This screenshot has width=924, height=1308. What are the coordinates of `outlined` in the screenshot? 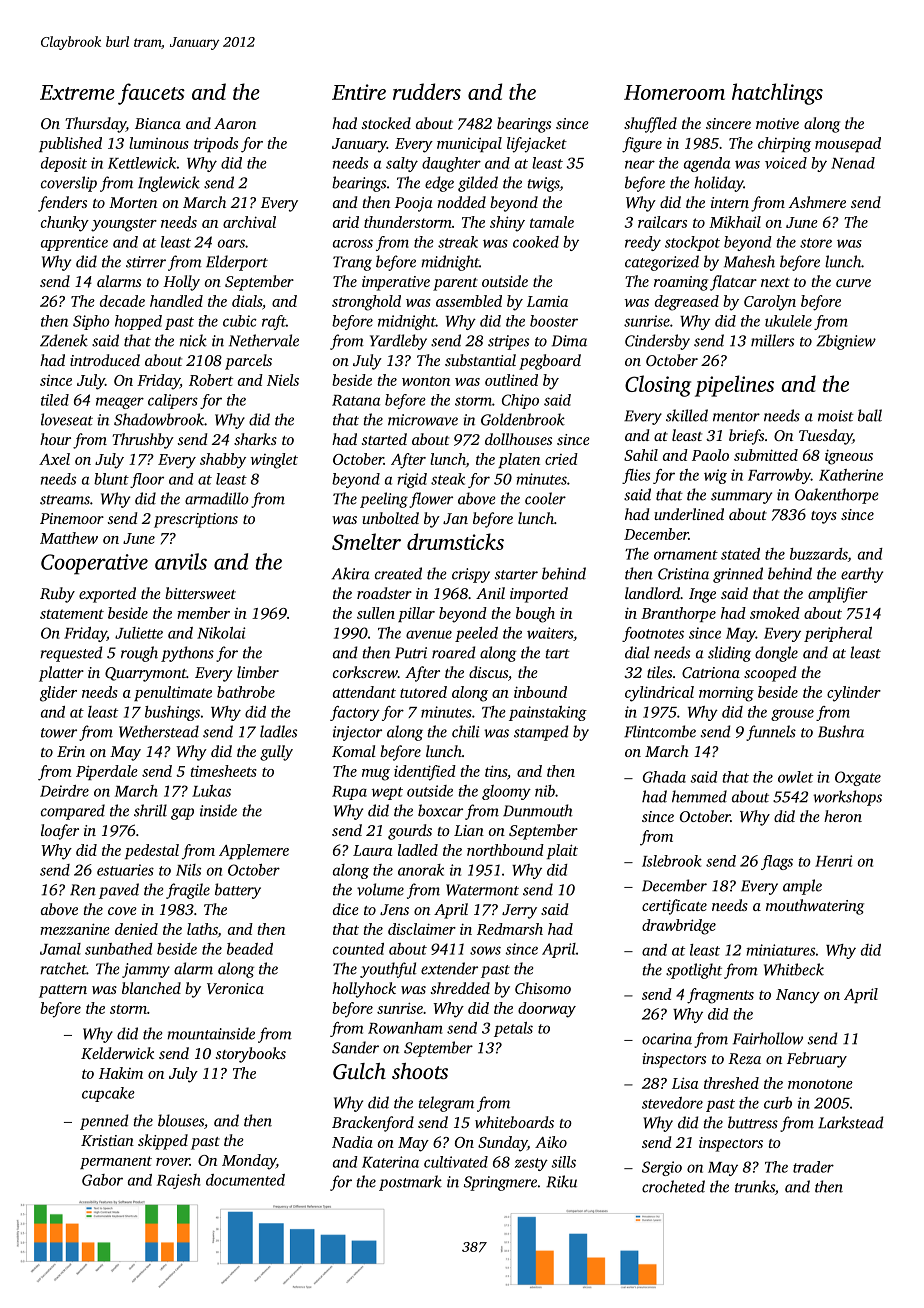 It's located at (511, 380).
